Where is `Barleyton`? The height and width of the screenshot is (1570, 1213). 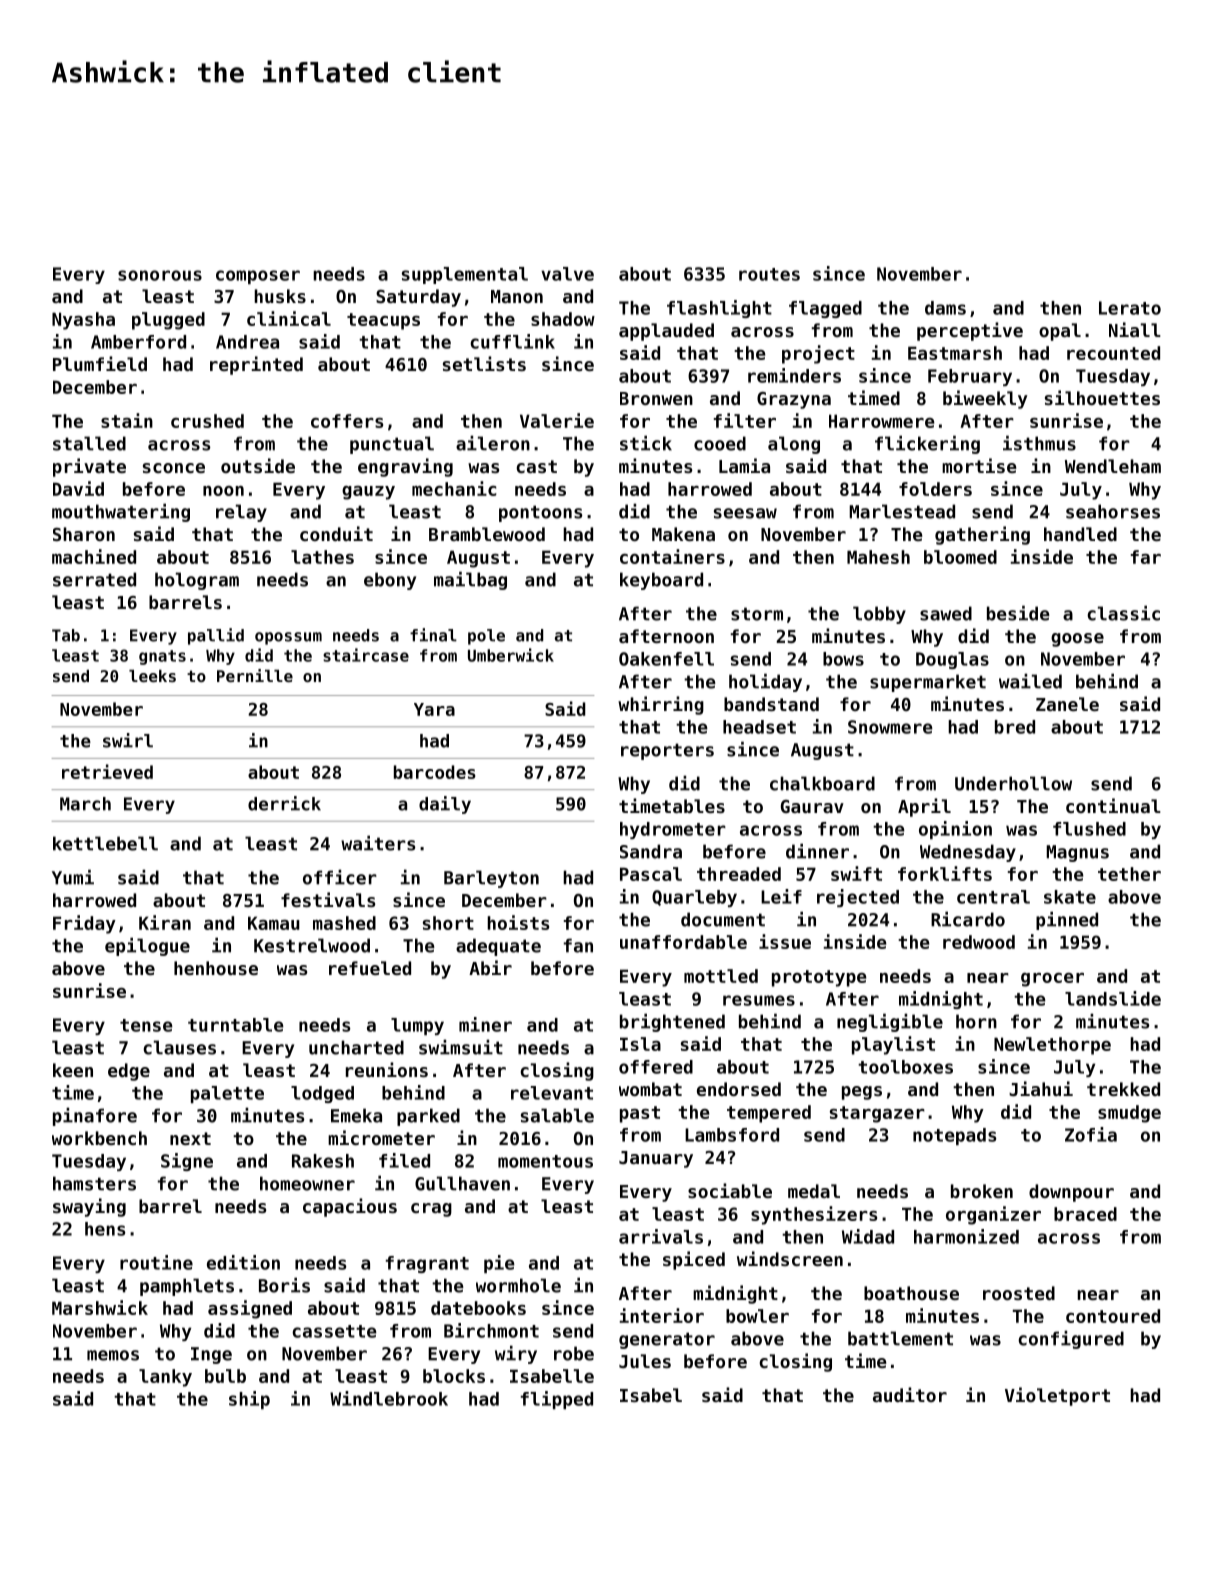
Barleyton is located at coordinates (491, 879).
